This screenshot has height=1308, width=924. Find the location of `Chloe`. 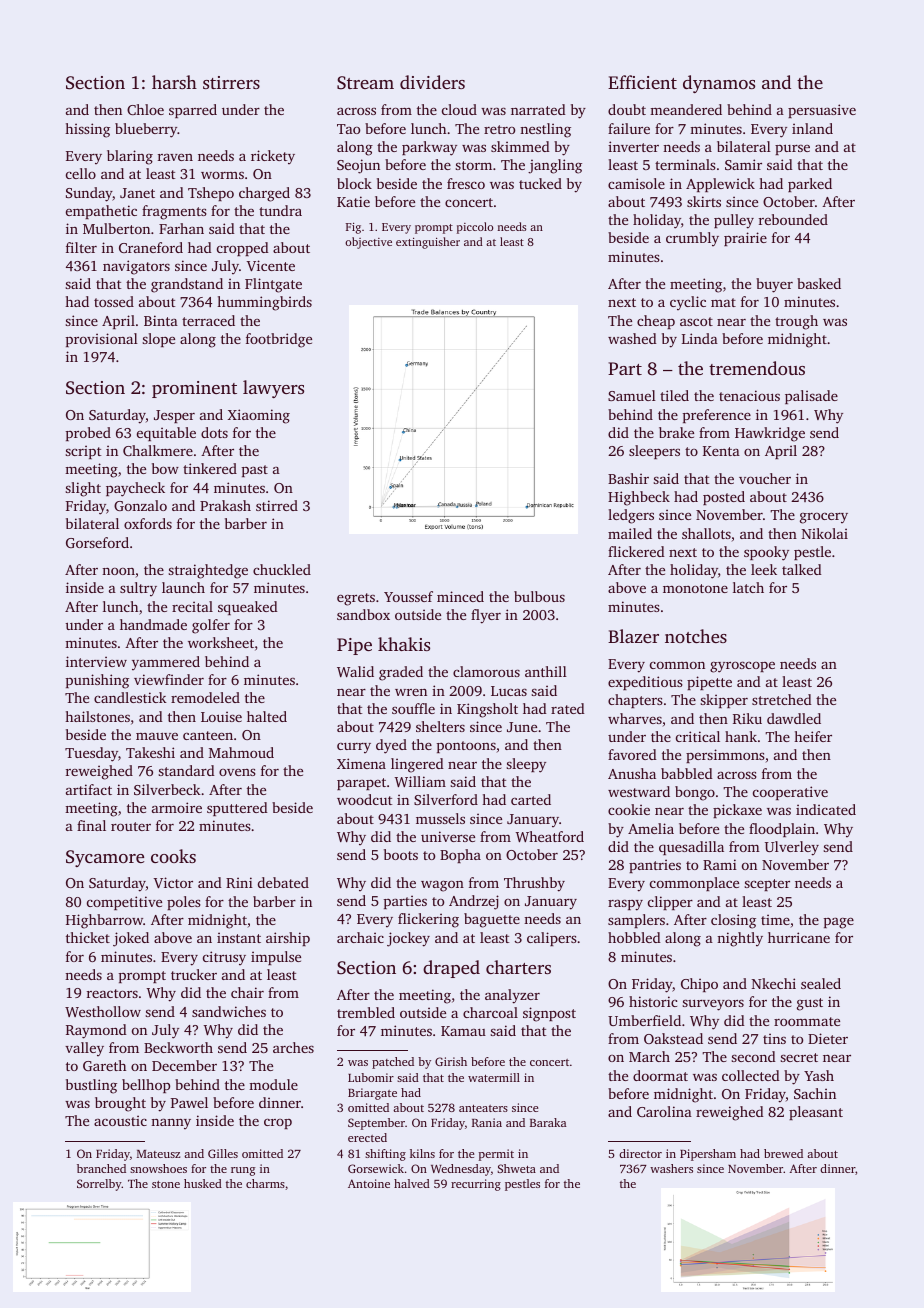

Chloe is located at coordinates (145, 109).
